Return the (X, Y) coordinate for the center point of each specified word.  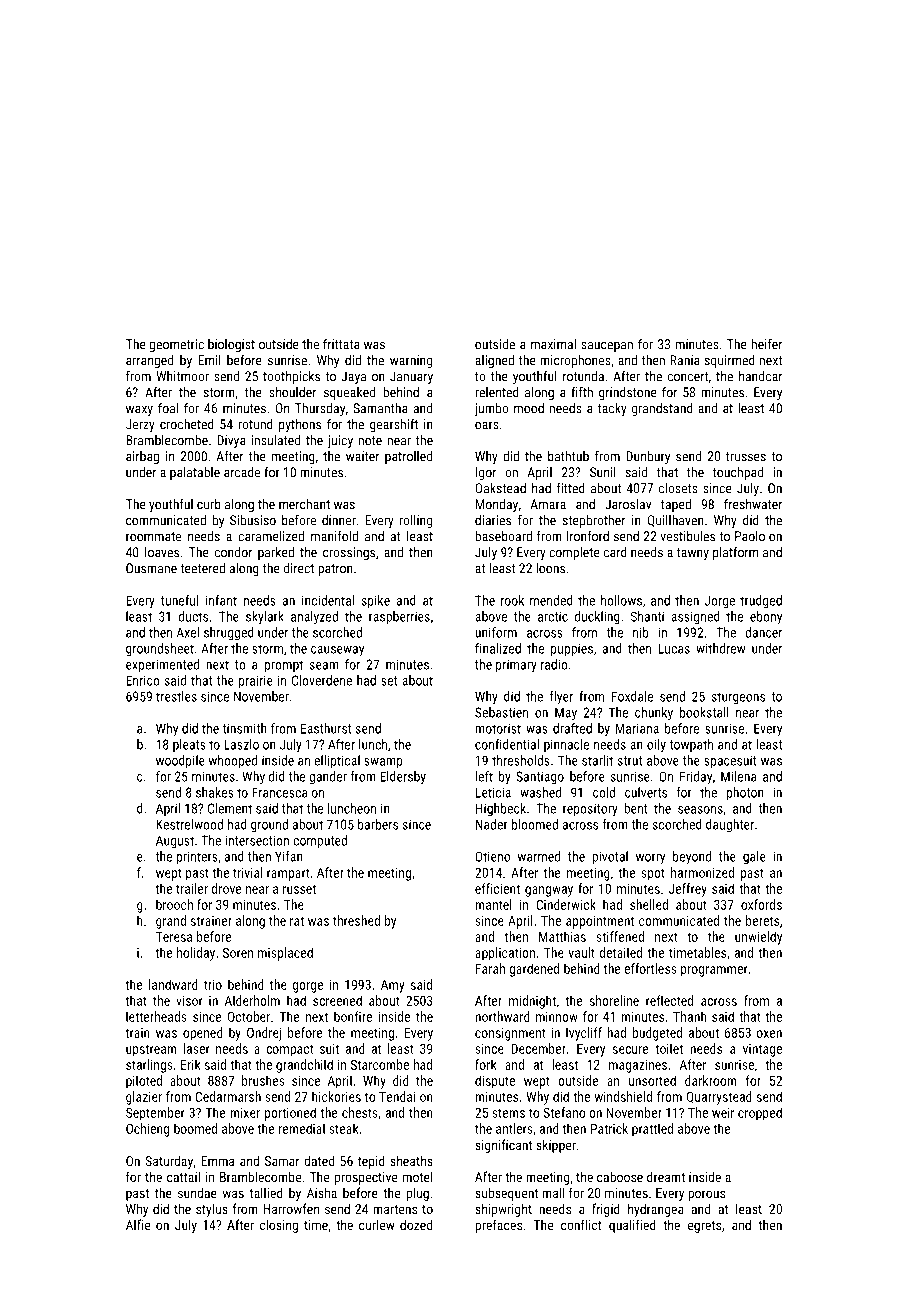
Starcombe (380, 1064)
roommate (153, 537)
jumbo (491, 409)
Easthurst (326, 728)
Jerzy (140, 425)
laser (196, 1048)
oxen (769, 1034)
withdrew (721, 648)
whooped (232, 762)
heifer (767, 344)
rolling (415, 521)
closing (279, 1226)
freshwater (753, 504)
